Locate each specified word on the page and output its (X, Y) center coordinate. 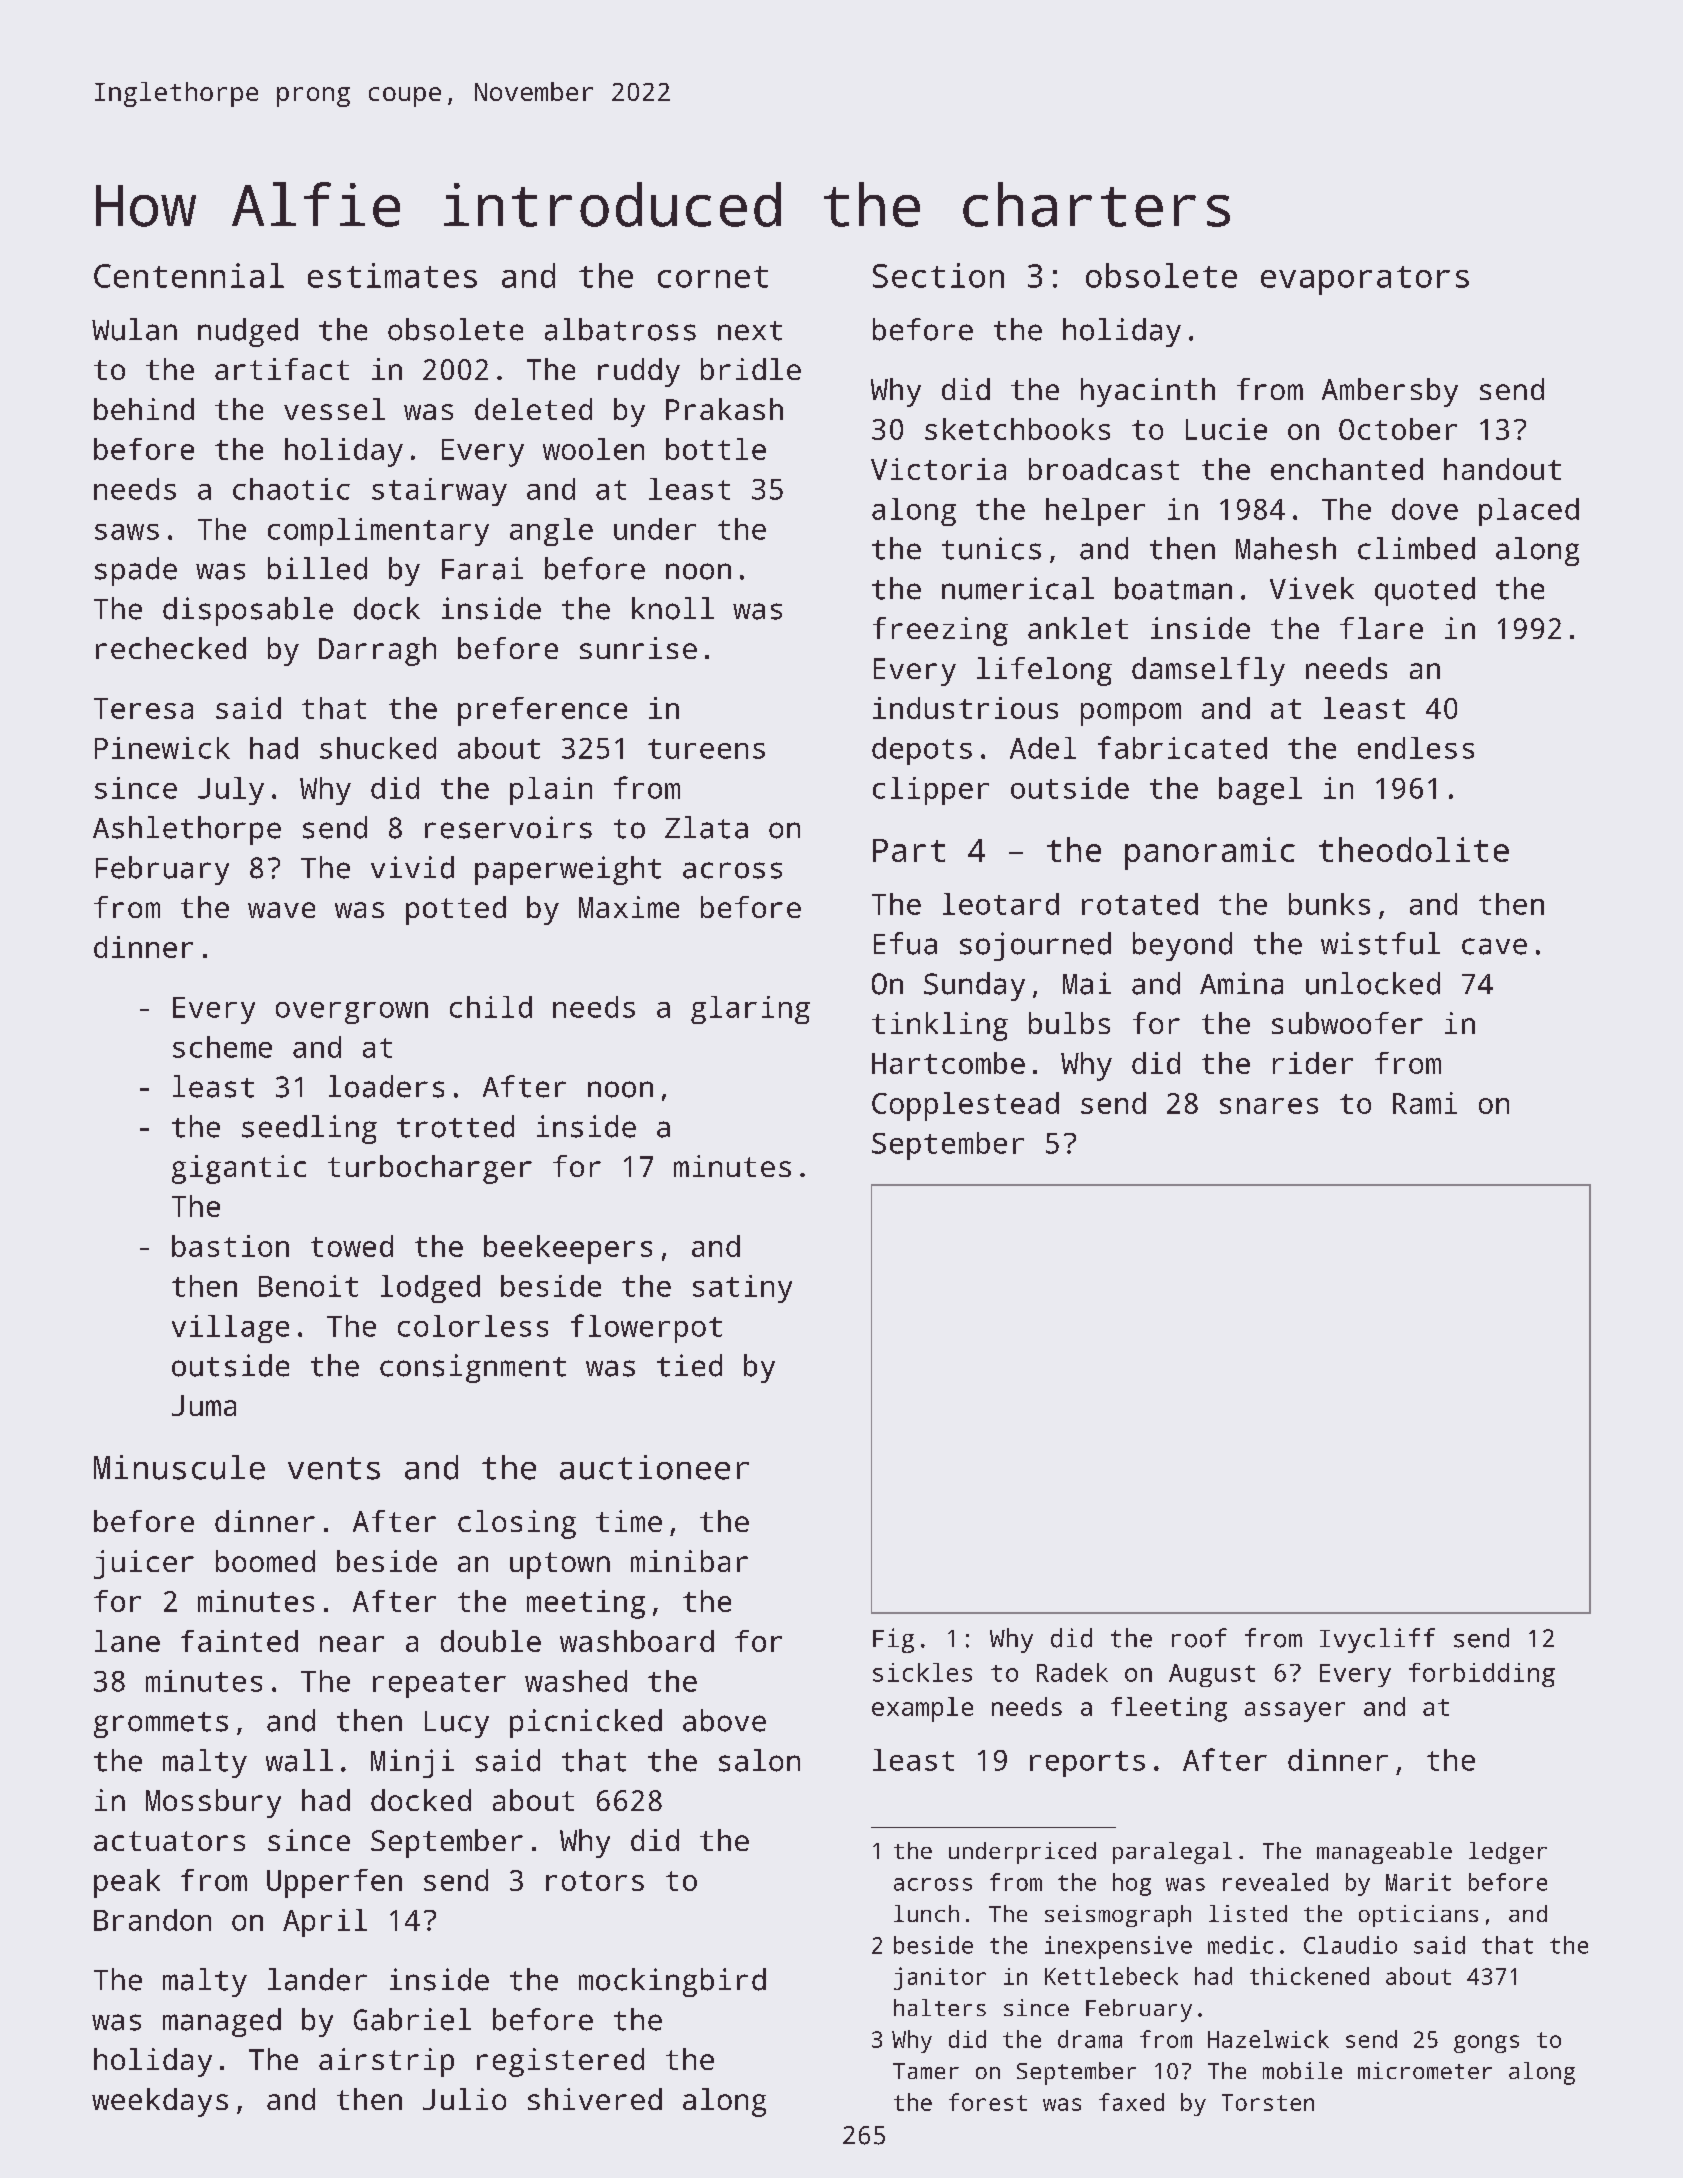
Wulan (134, 329)
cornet (713, 277)
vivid (412, 867)
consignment (473, 1368)
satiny (742, 1289)
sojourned (1035, 946)
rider (1313, 1063)
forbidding (1482, 1675)
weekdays (160, 2102)
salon (759, 1760)
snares (1269, 1106)
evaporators (1365, 280)
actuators (169, 1841)
